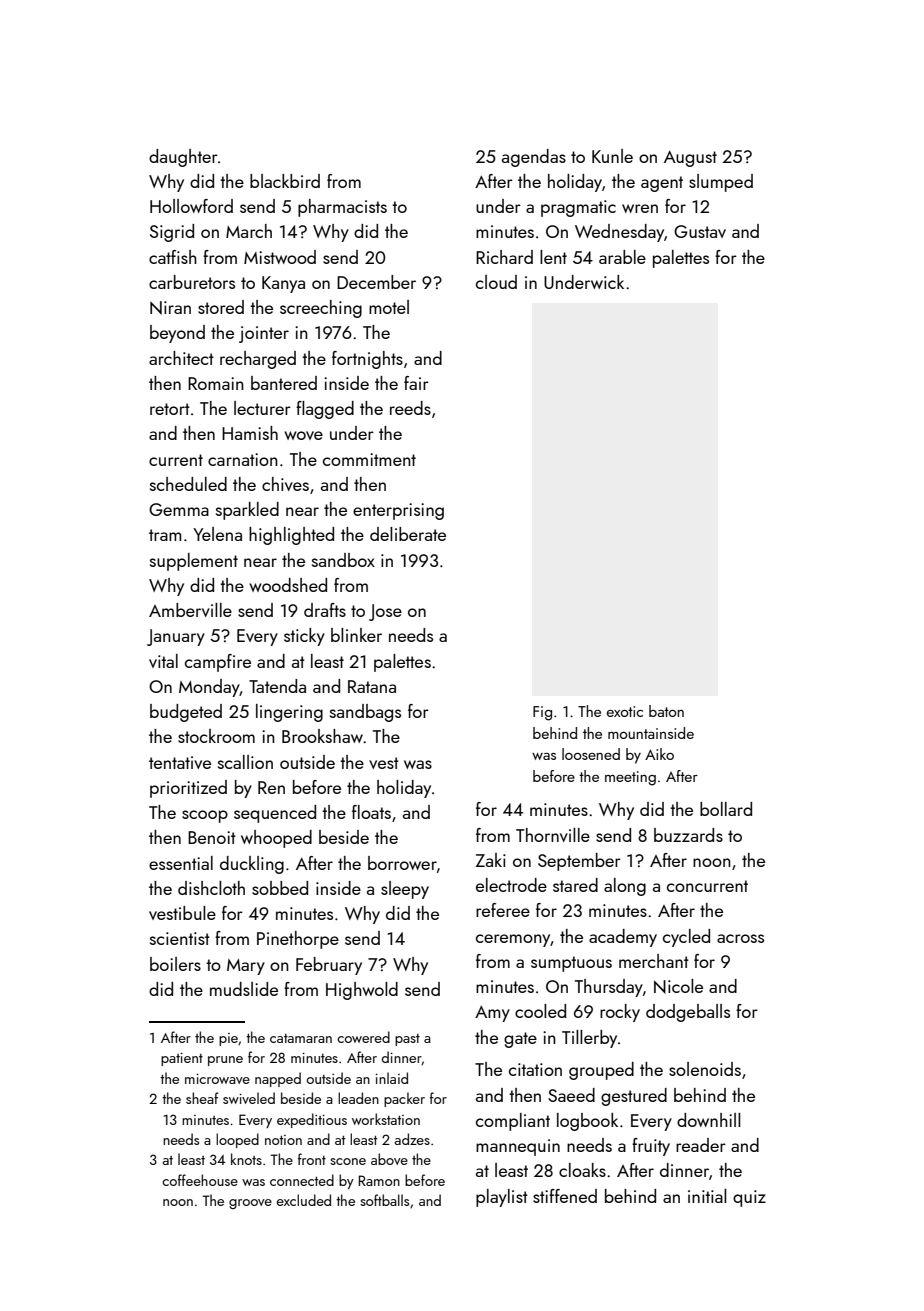 The image size is (924, 1311). Describe the element at coordinates (182, 1059) in the document. I see `patient` at that location.
